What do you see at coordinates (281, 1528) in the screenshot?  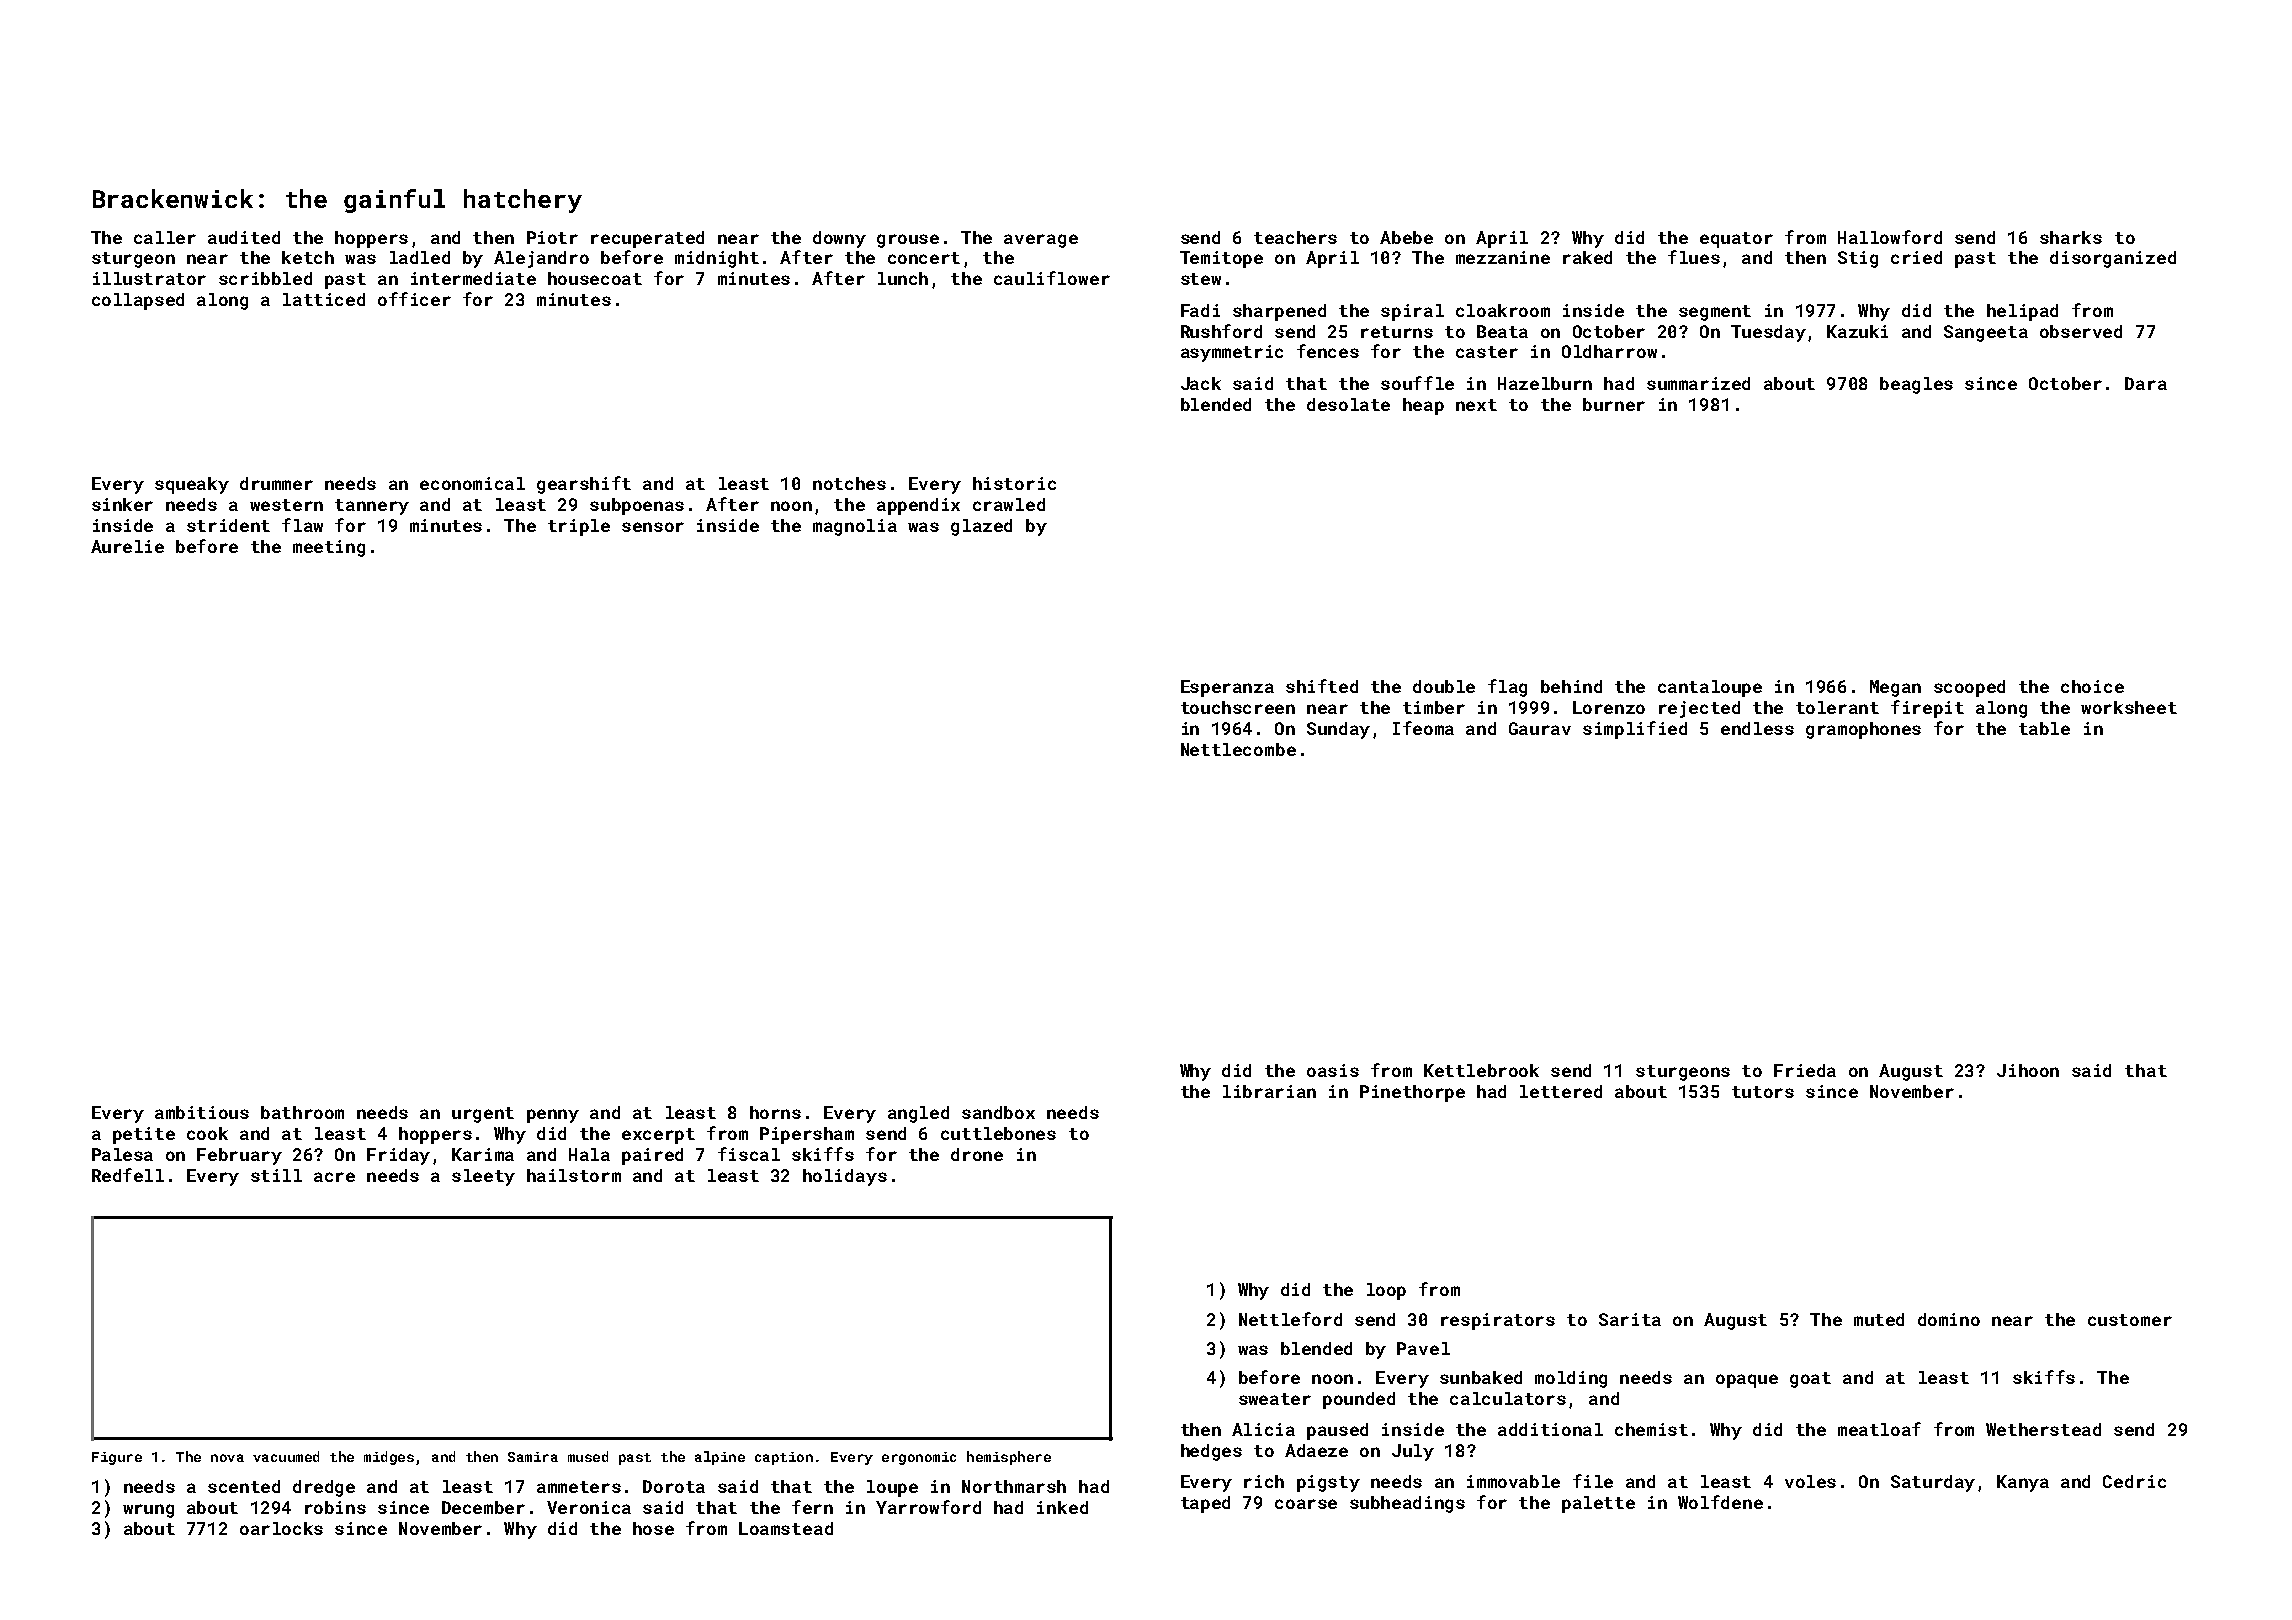 I see `oarlocks` at bounding box center [281, 1528].
